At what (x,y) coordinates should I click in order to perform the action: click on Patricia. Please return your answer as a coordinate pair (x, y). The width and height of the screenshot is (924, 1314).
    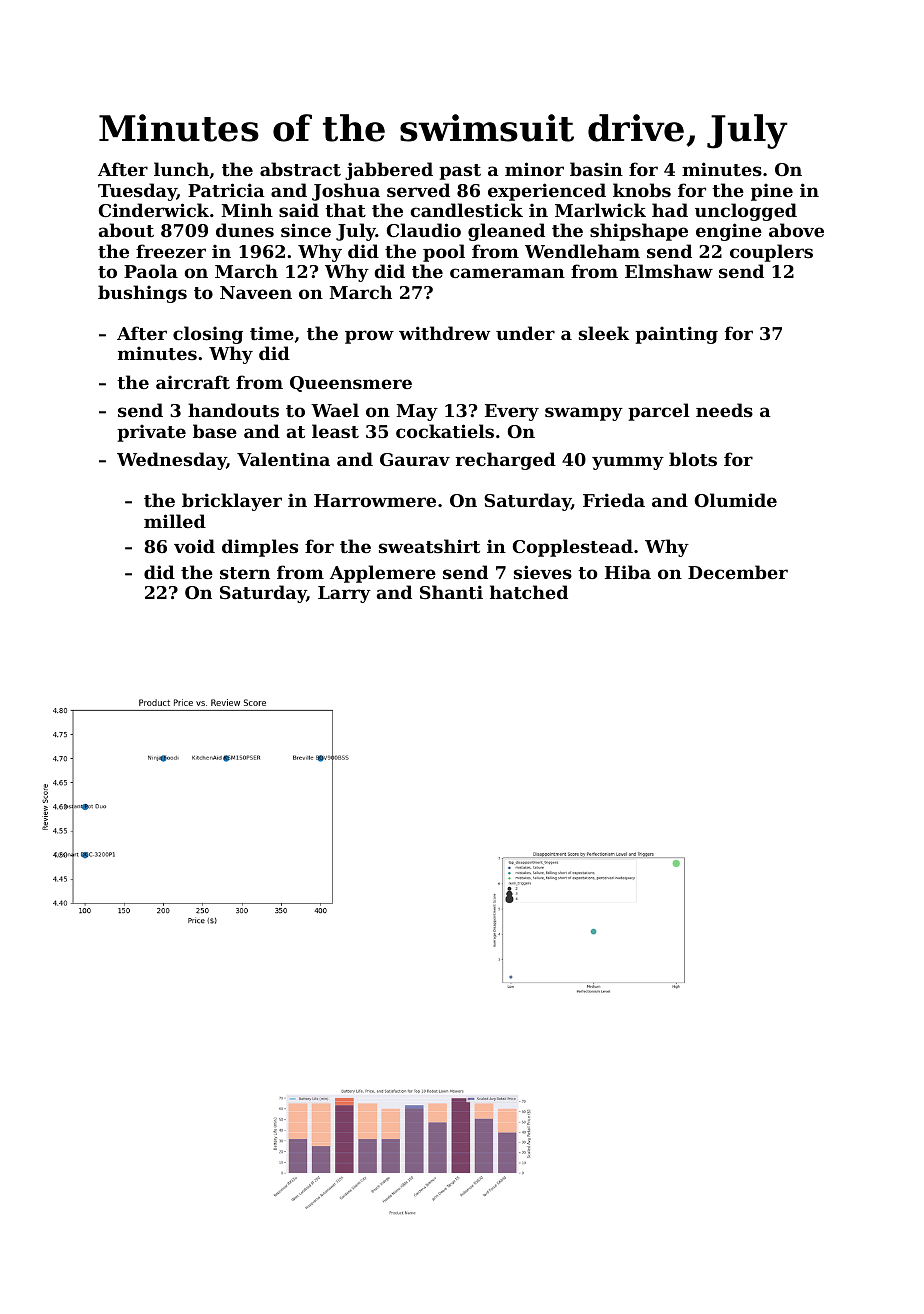
    Looking at the image, I should click on (226, 190).
